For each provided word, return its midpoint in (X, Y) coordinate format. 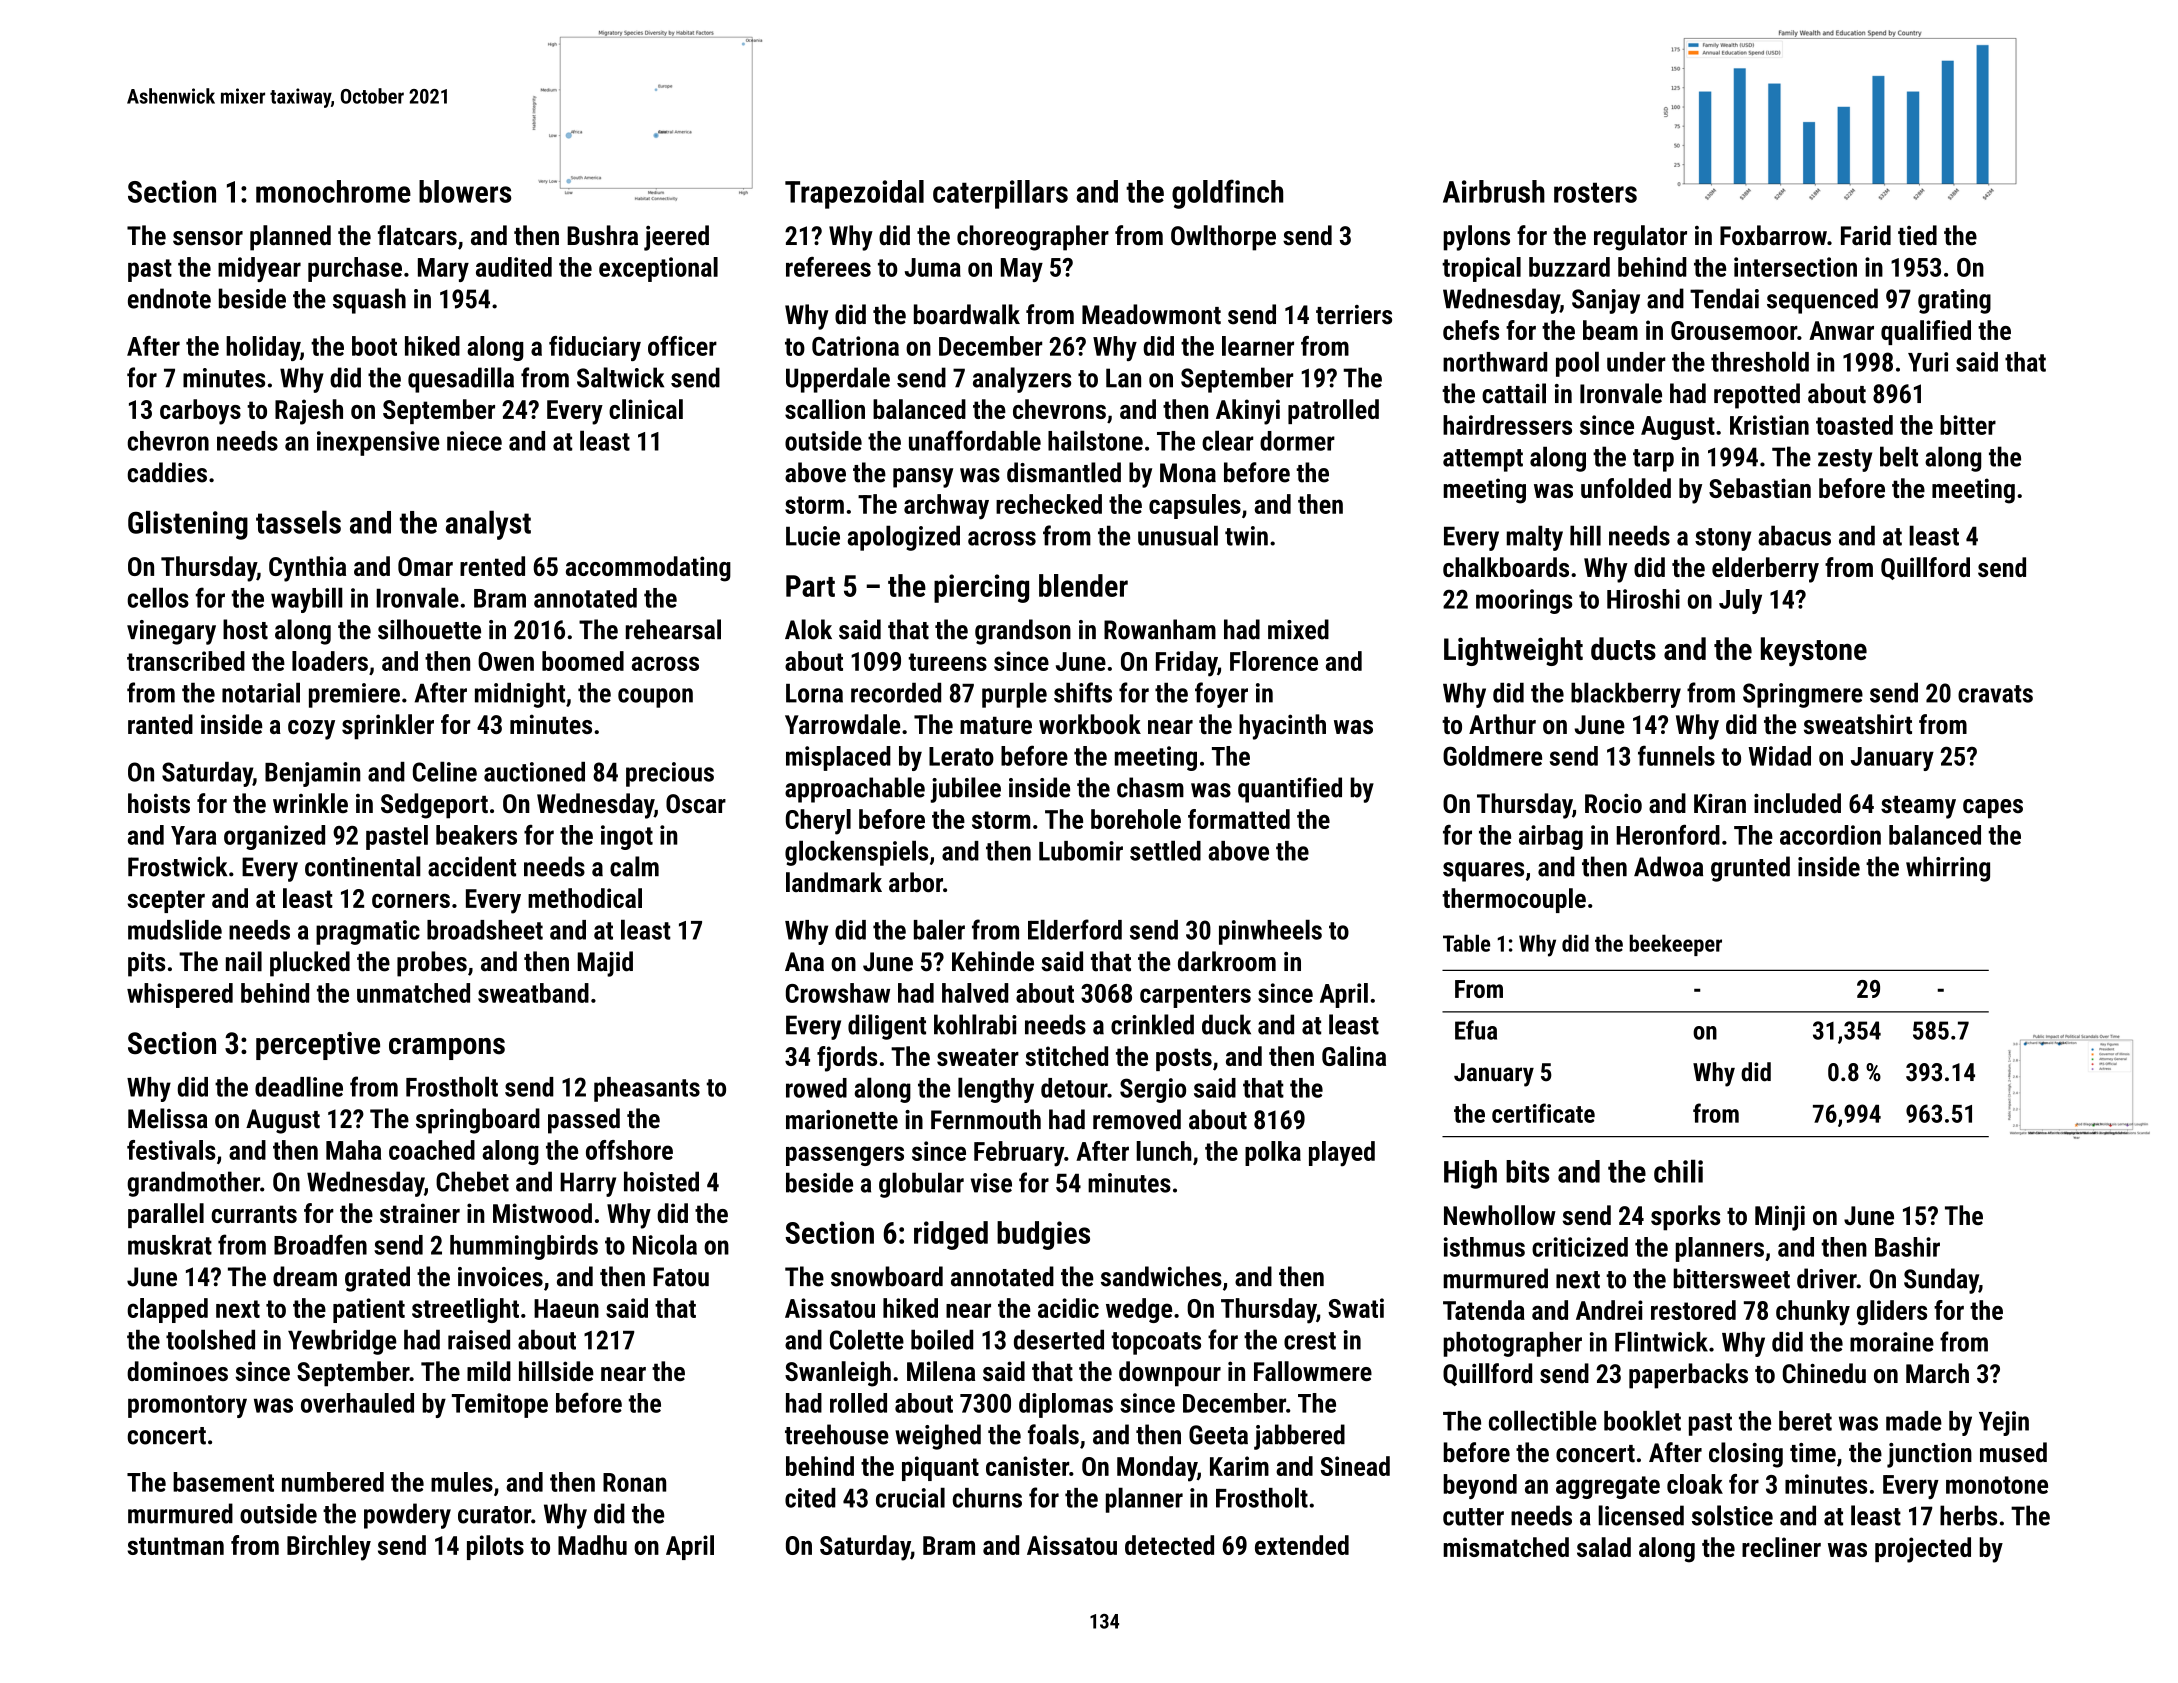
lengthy (996, 1090)
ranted (160, 724)
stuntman (175, 1546)
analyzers (1022, 380)
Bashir (1907, 1247)
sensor (208, 238)
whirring (1948, 869)
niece (474, 441)
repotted (1757, 396)
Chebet (472, 1181)
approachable (855, 790)
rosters (1595, 193)
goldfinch (1227, 194)
